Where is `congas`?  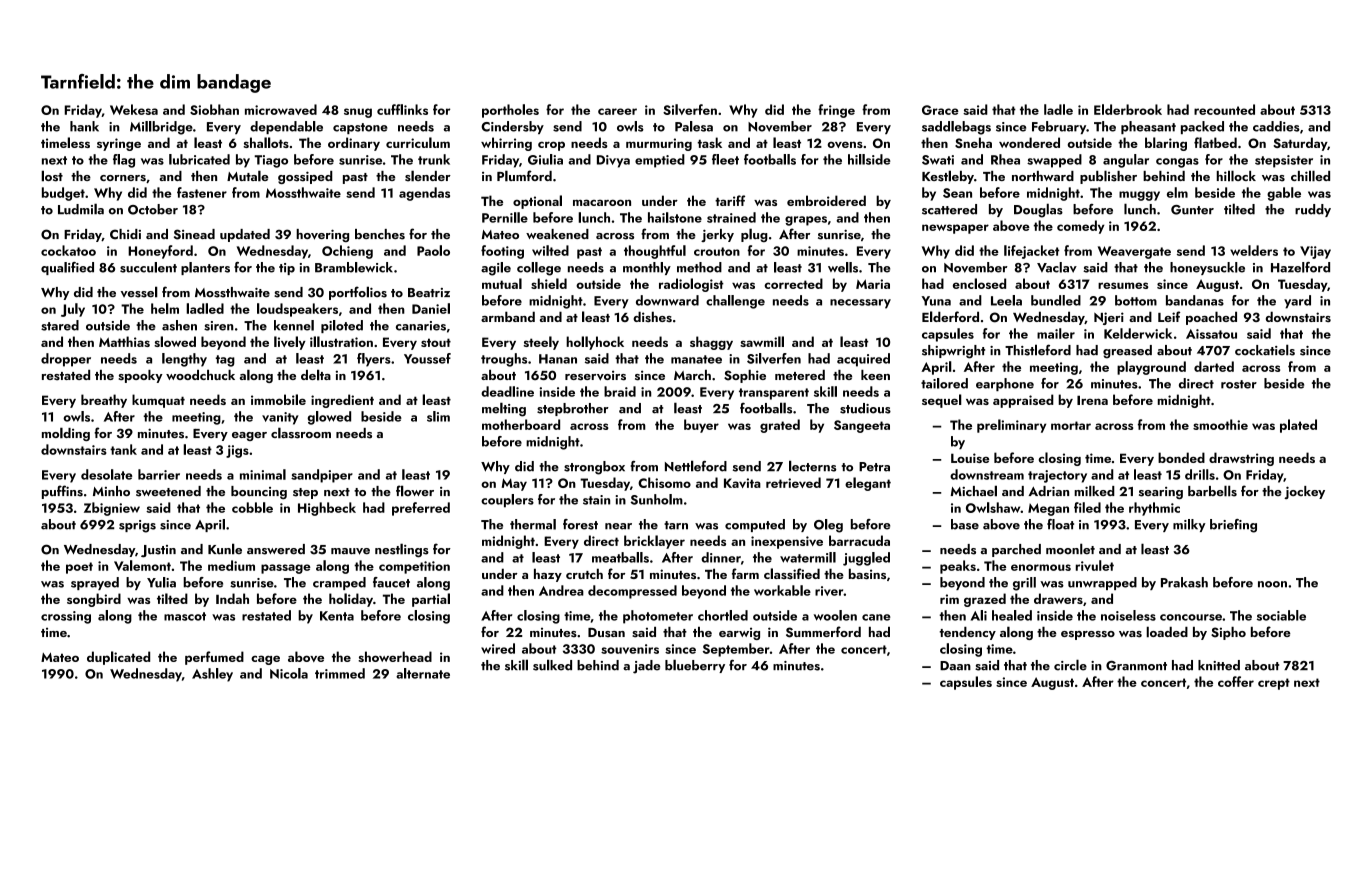
congas is located at coordinates (1177, 163).
